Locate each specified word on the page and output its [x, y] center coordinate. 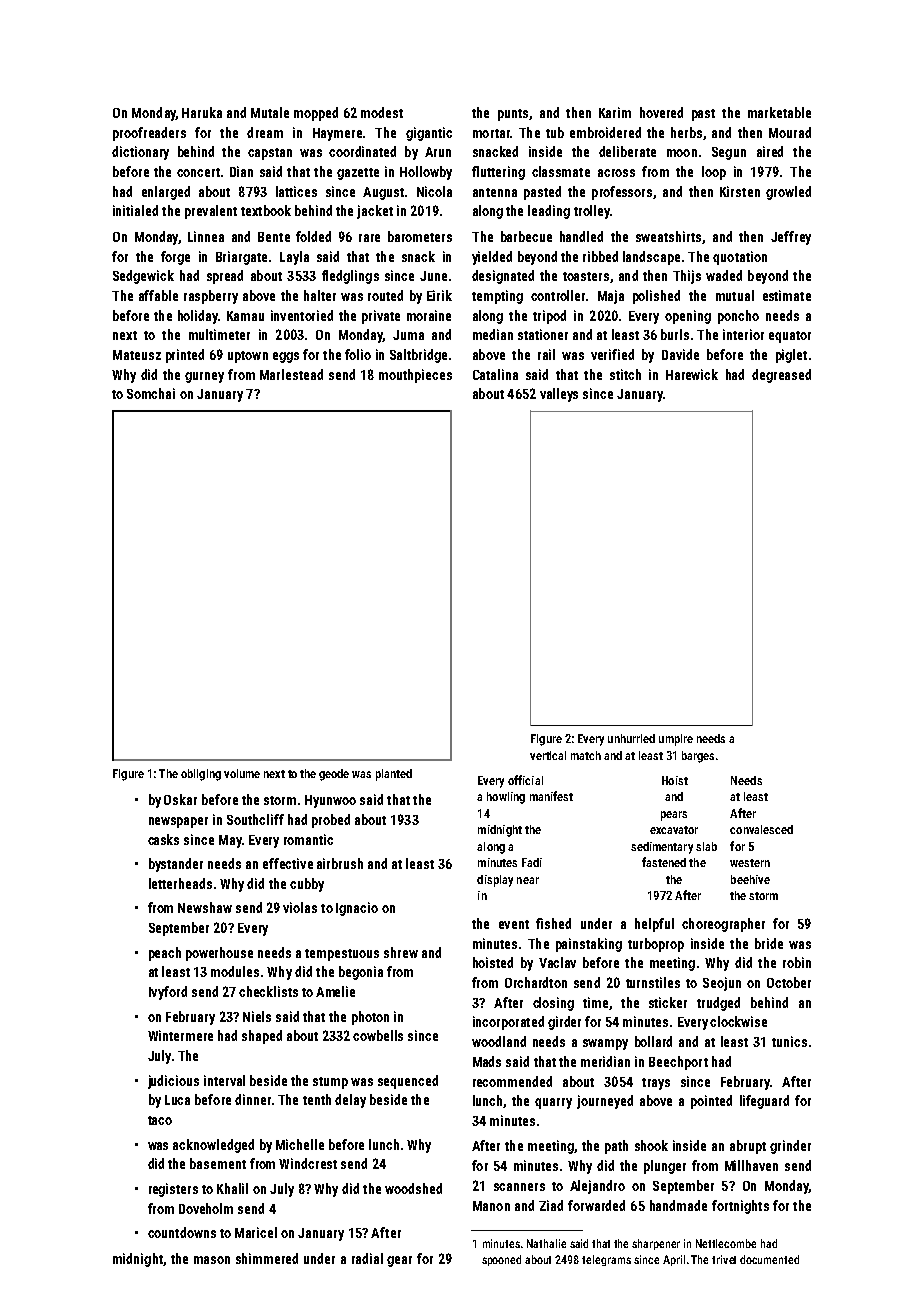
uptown [248, 357]
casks [163, 839]
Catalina [495, 374]
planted [394, 775]
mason [212, 1260]
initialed [135, 210]
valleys [559, 395]
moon [682, 153]
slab [706, 846]
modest [382, 112]
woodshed [413, 1188]
